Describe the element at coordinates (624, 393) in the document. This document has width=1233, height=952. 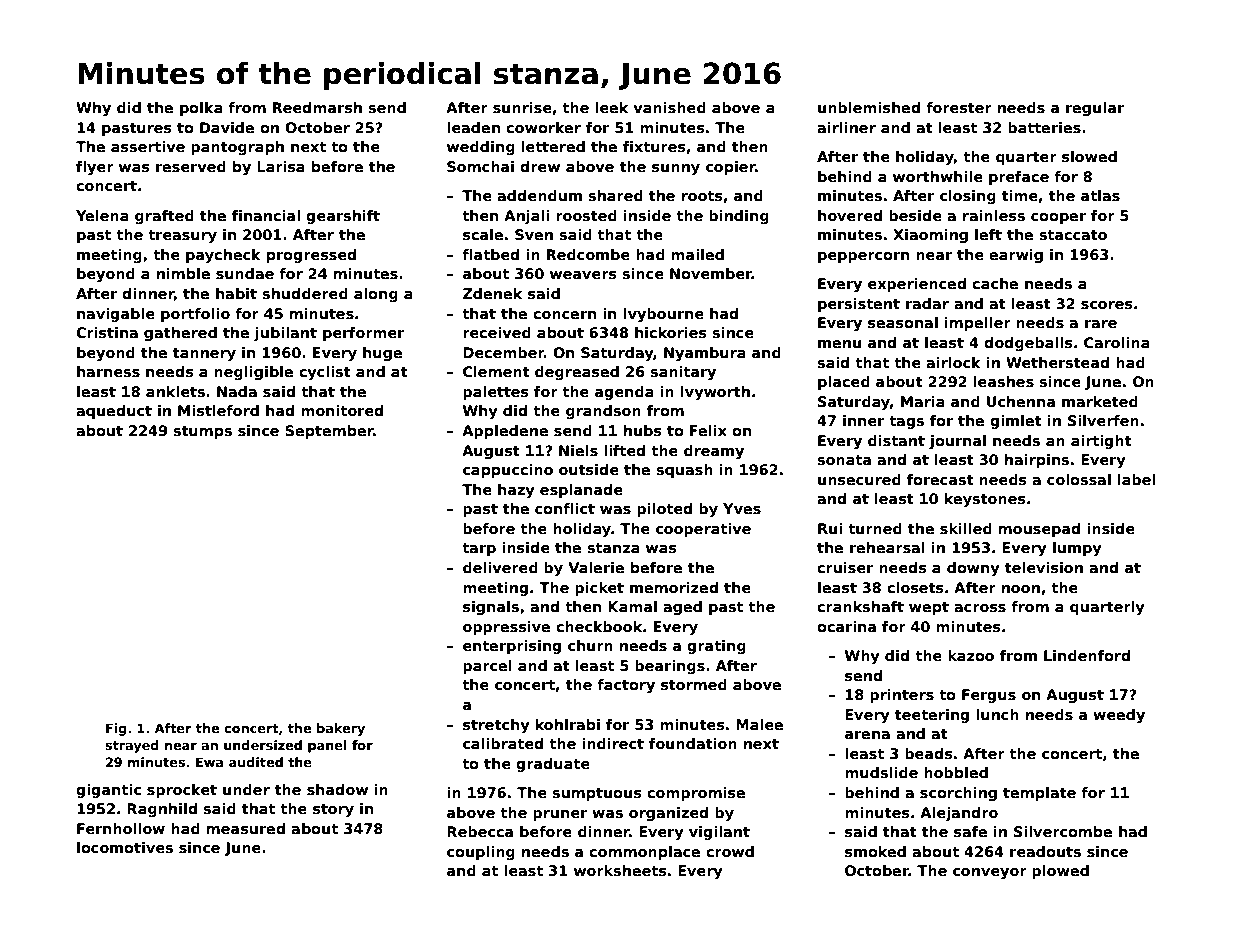
I see `agenda` at that location.
